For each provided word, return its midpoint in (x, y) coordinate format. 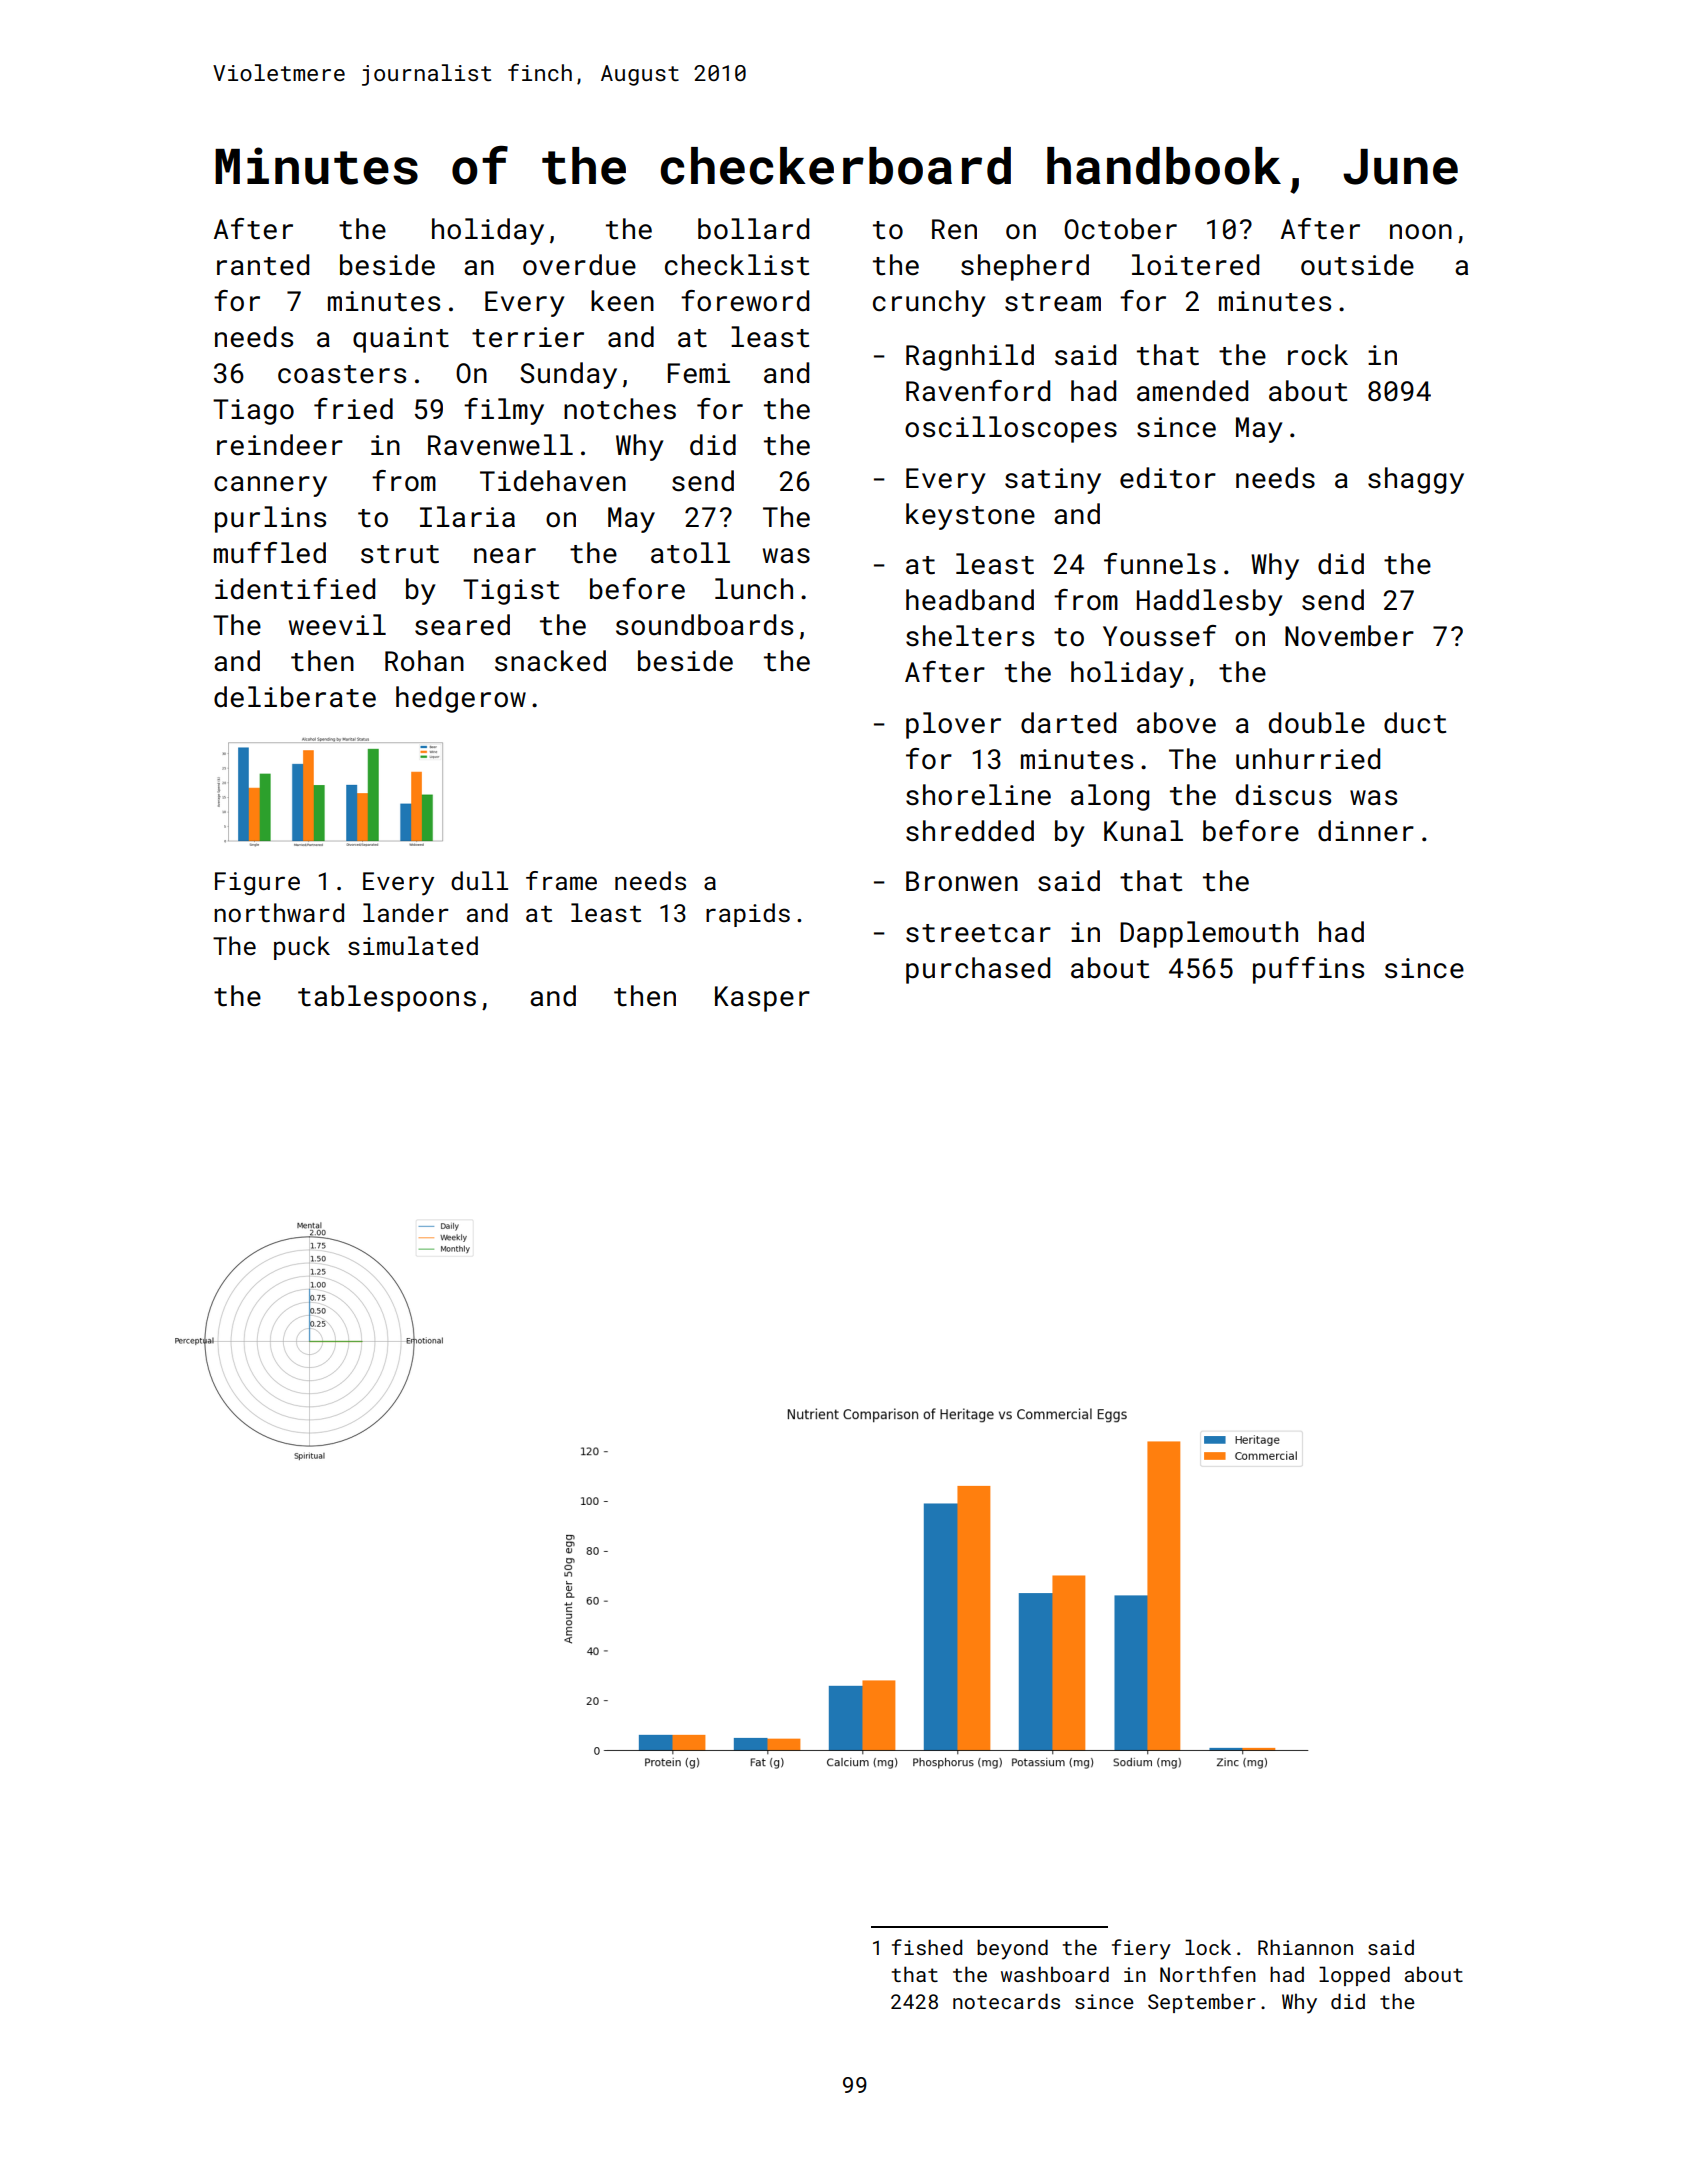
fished (927, 1947)
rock (1318, 355)
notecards (1006, 2001)
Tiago (253, 412)
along (1110, 797)
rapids (748, 915)
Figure (257, 883)
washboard (1055, 1974)
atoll (690, 553)
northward (279, 912)
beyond (1012, 1949)
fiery (1141, 1949)
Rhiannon (1305, 1947)
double (1317, 723)
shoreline (978, 795)
